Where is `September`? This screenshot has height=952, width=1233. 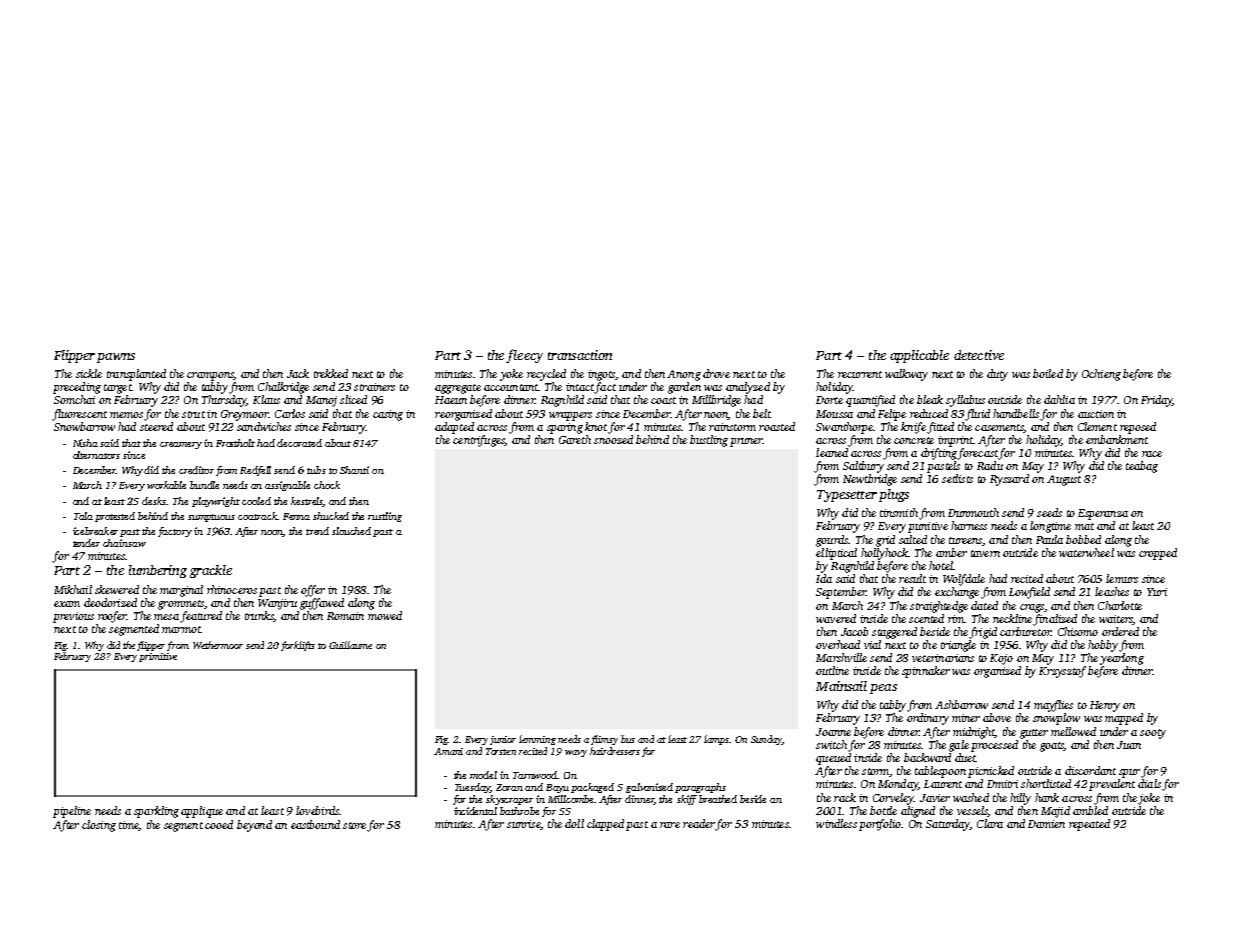 September is located at coordinates (841, 593).
